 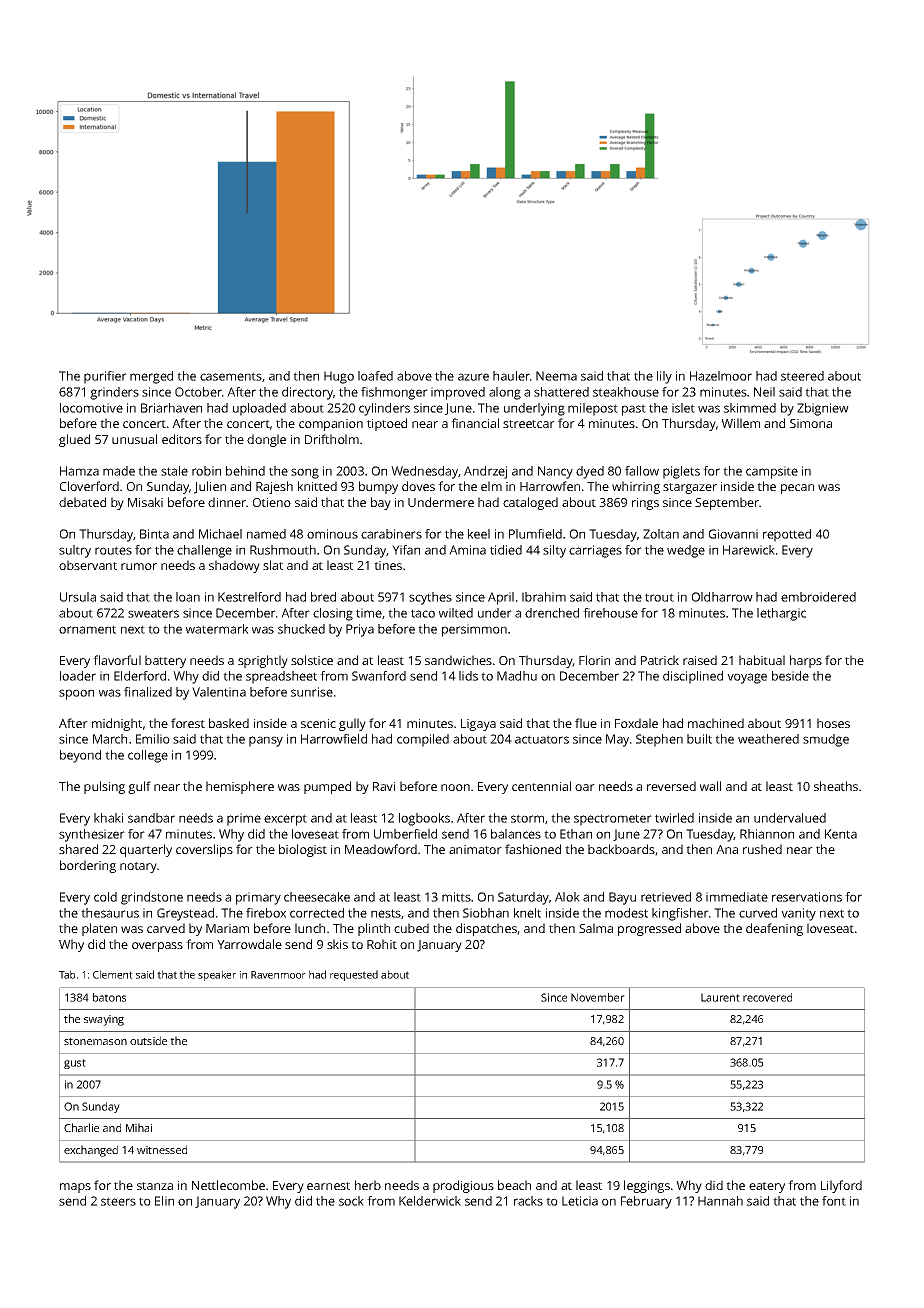 What do you see at coordinates (166, 928) in the image?
I see `carved` at bounding box center [166, 928].
